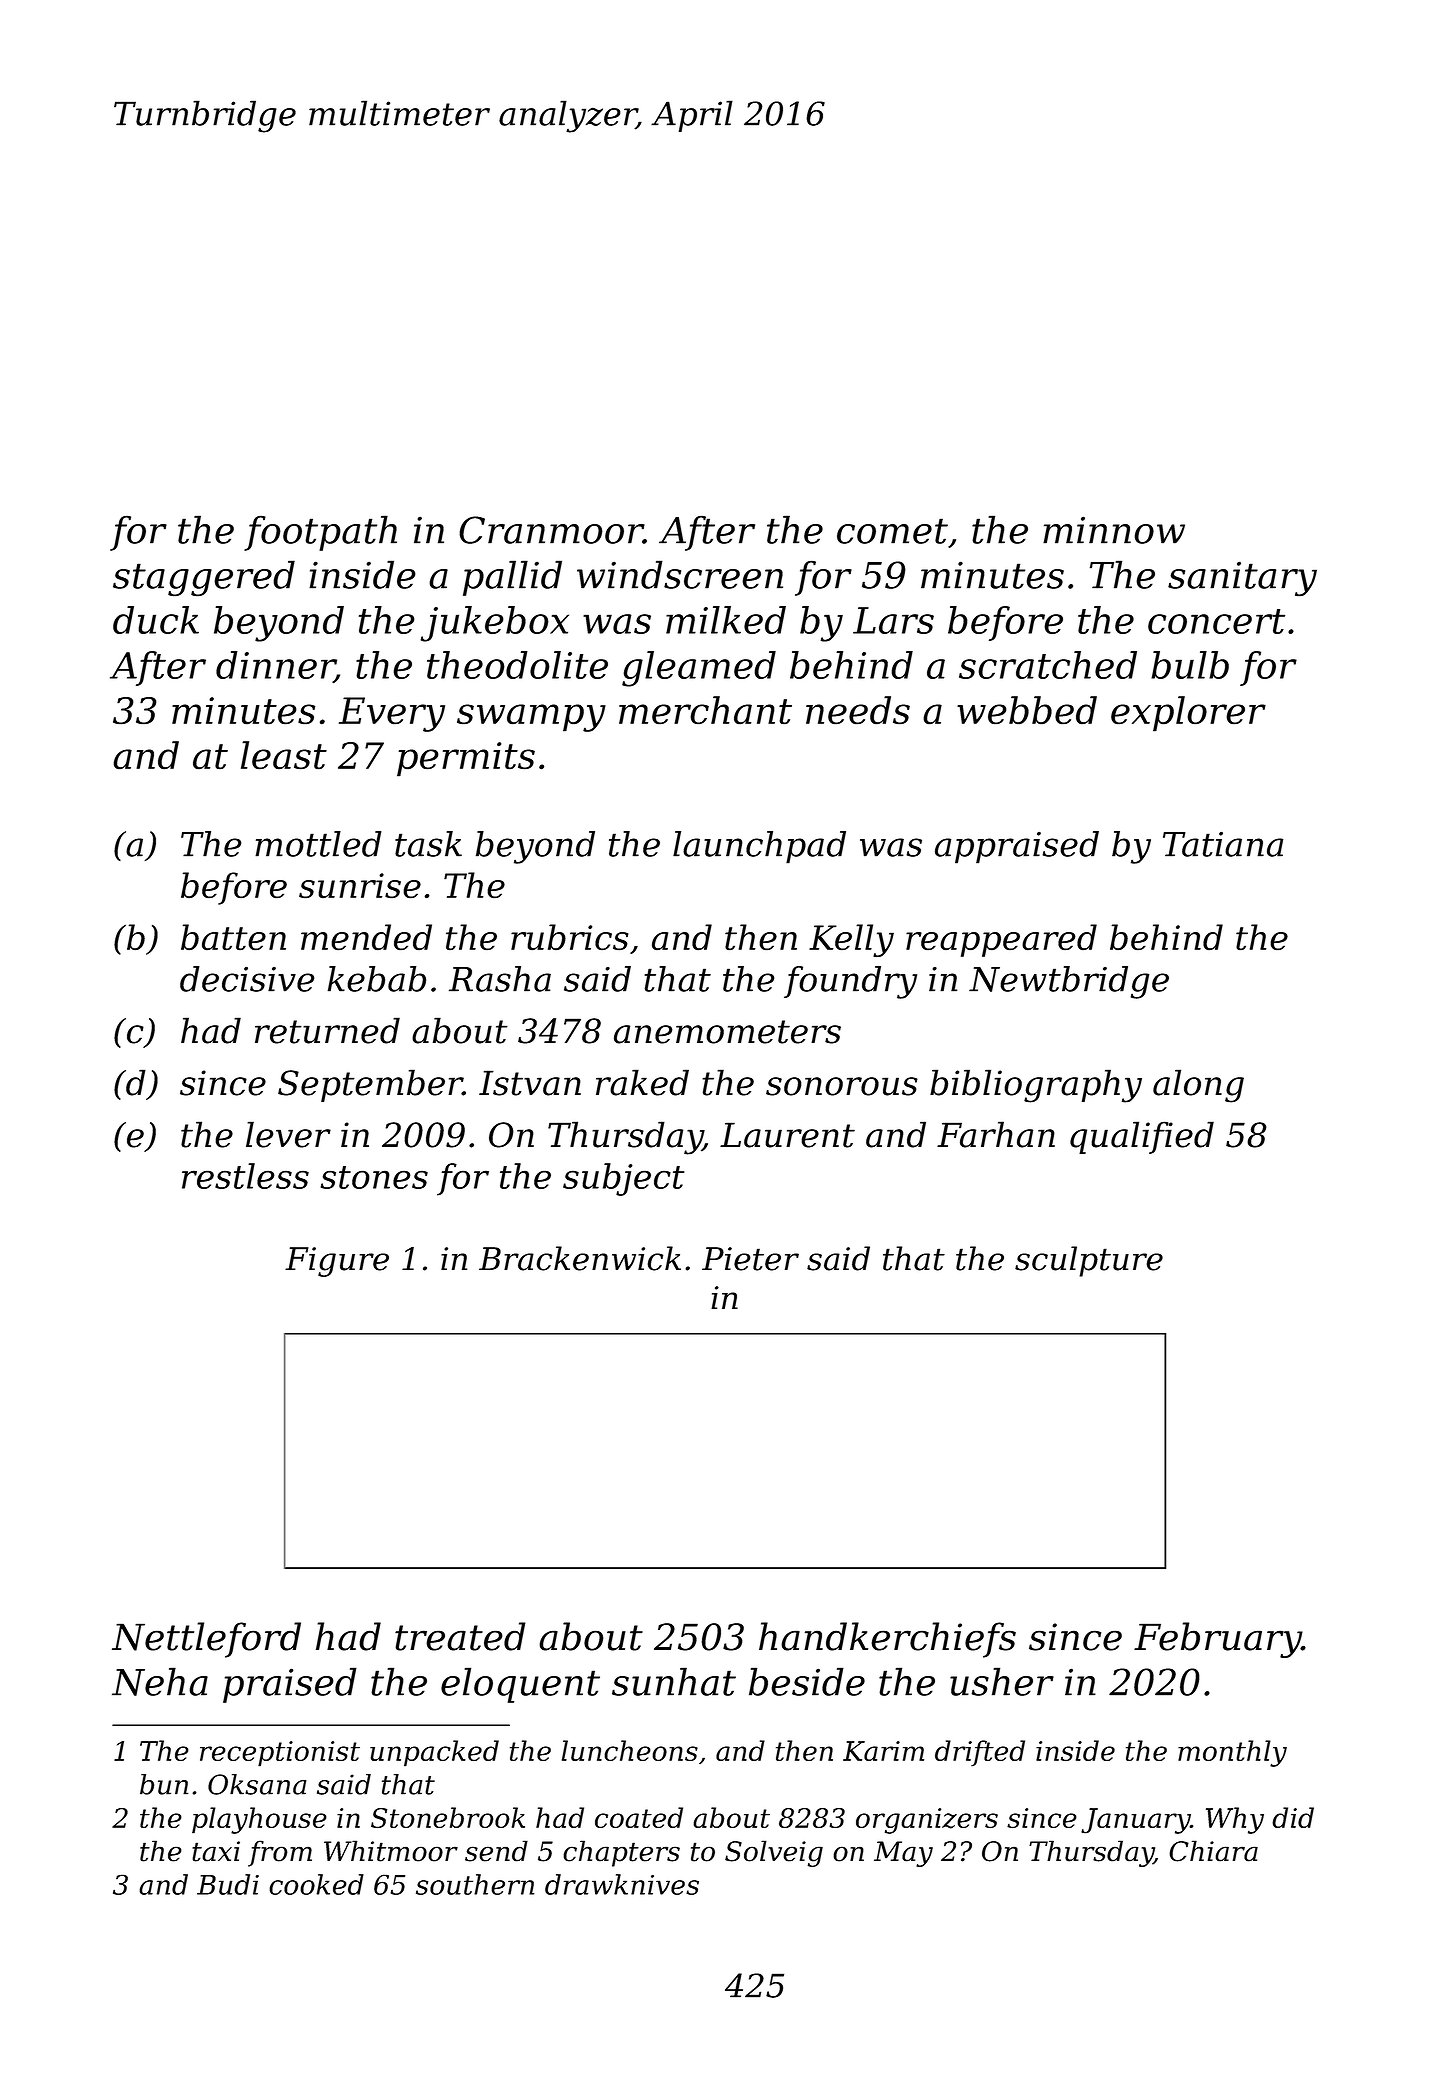 The height and width of the screenshot is (2100, 1450). Describe the element at coordinates (580, 1258) in the screenshot. I see `Brackenwick` at that location.
